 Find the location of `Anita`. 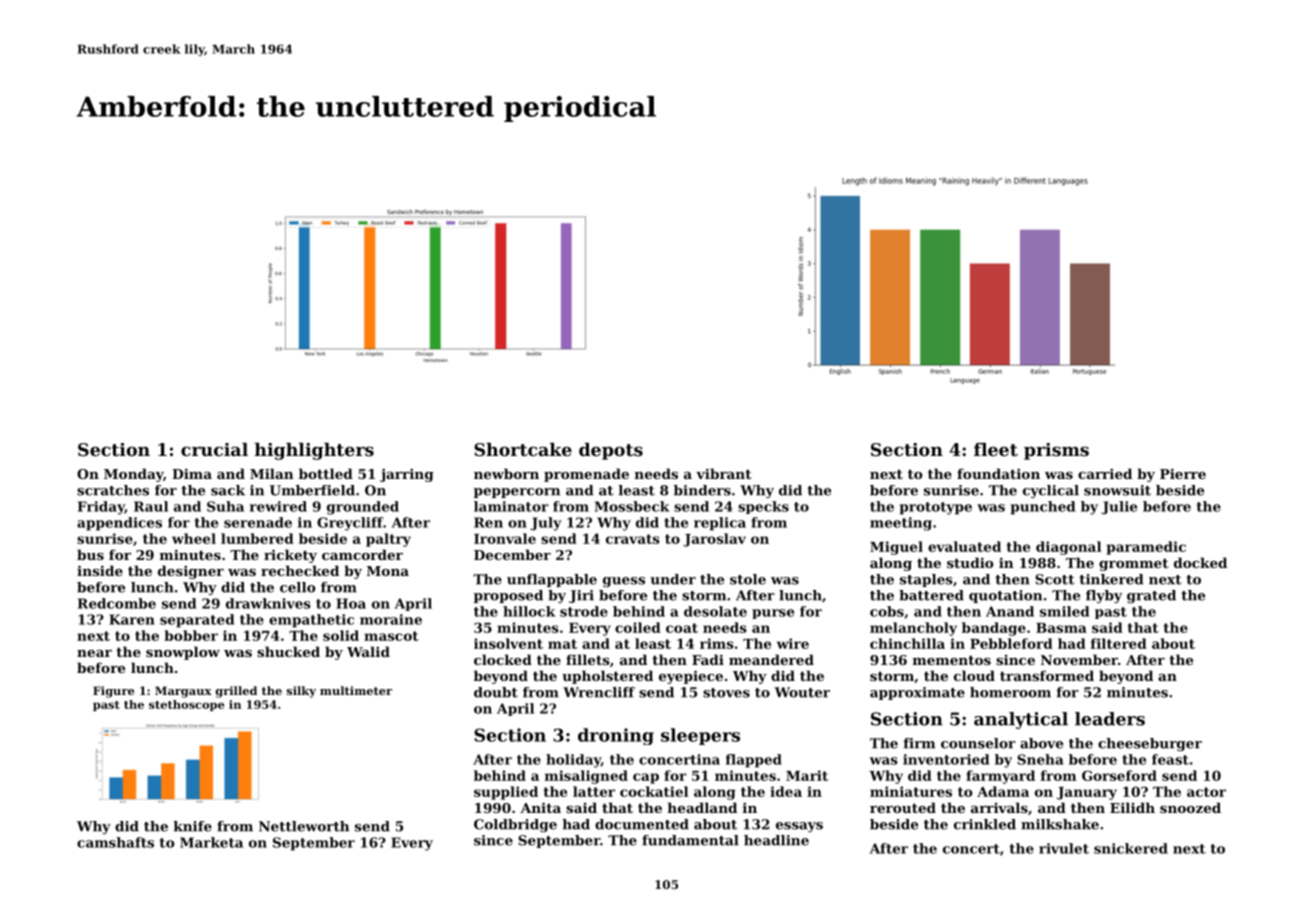

Anita is located at coordinates (540, 807).
